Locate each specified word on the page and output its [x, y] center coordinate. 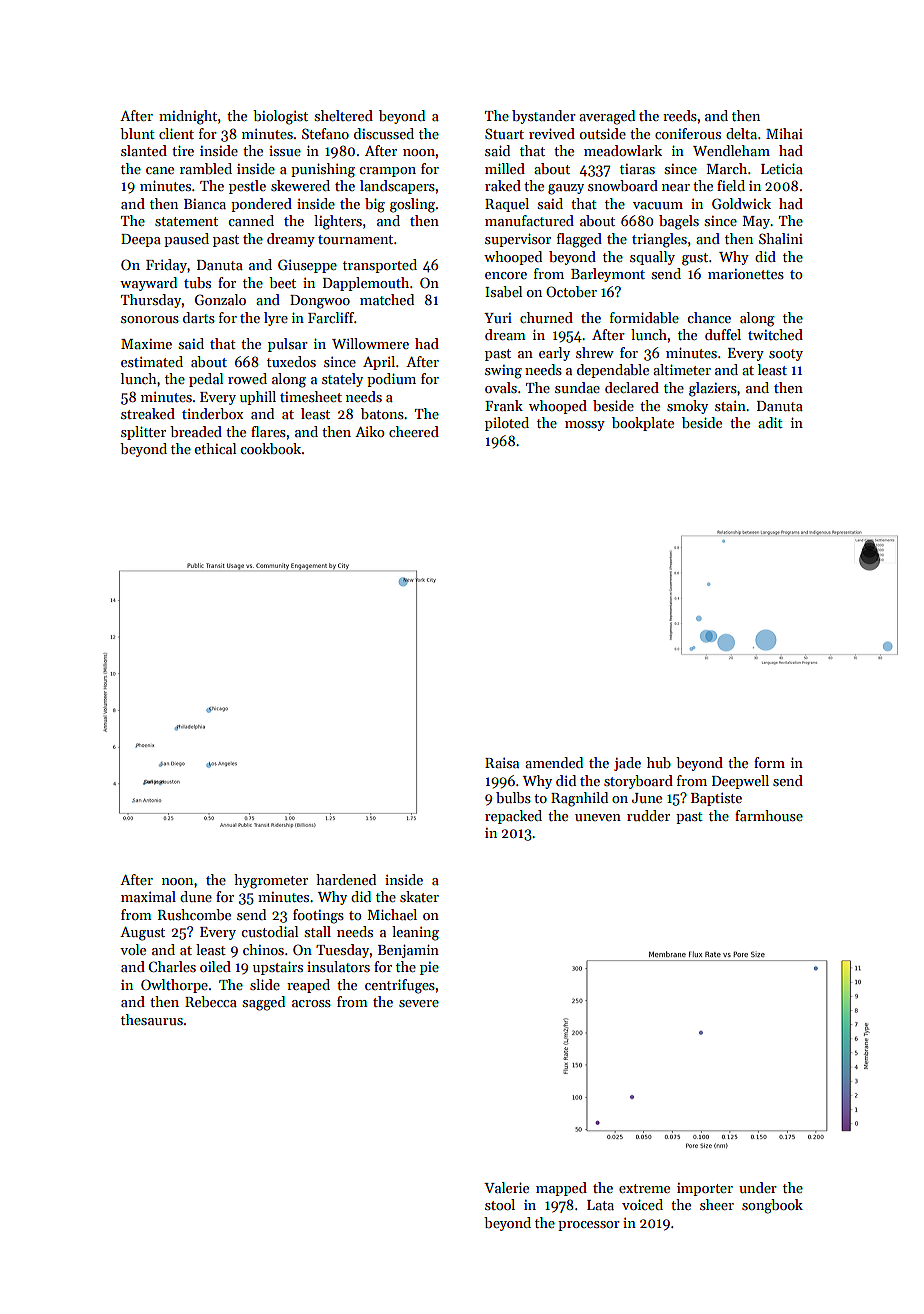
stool [500, 1204]
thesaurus [152, 1019]
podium [391, 380]
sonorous [150, 319]
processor [589, 1226]
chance [709, 317]
